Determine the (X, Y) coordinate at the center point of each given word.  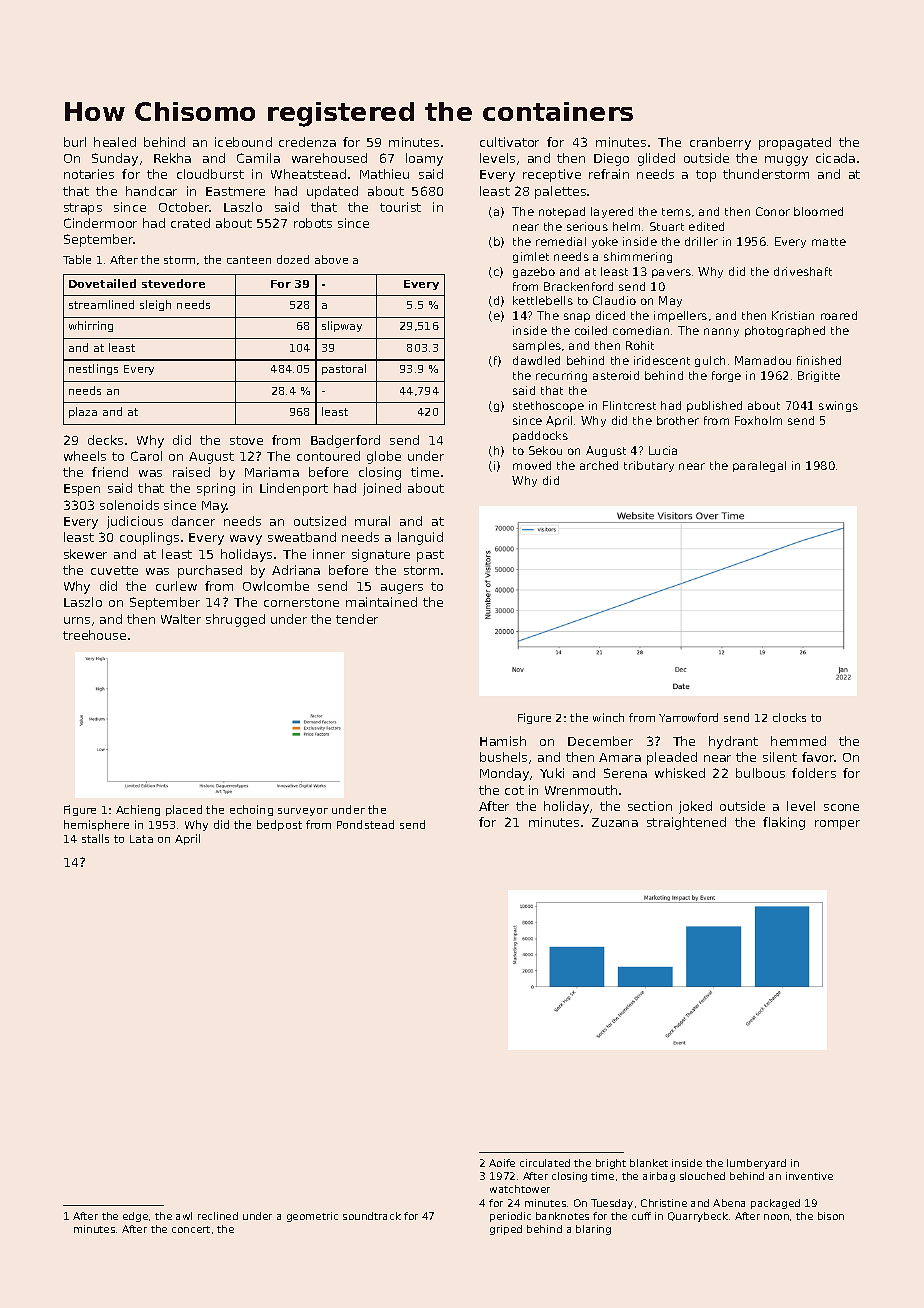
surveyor (303, 812)
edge (135, 1217)
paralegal (759, 466)
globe (384, 457)
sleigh (155, 305)
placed (184, 810)
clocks (789, 717)
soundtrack (372, 1216)
